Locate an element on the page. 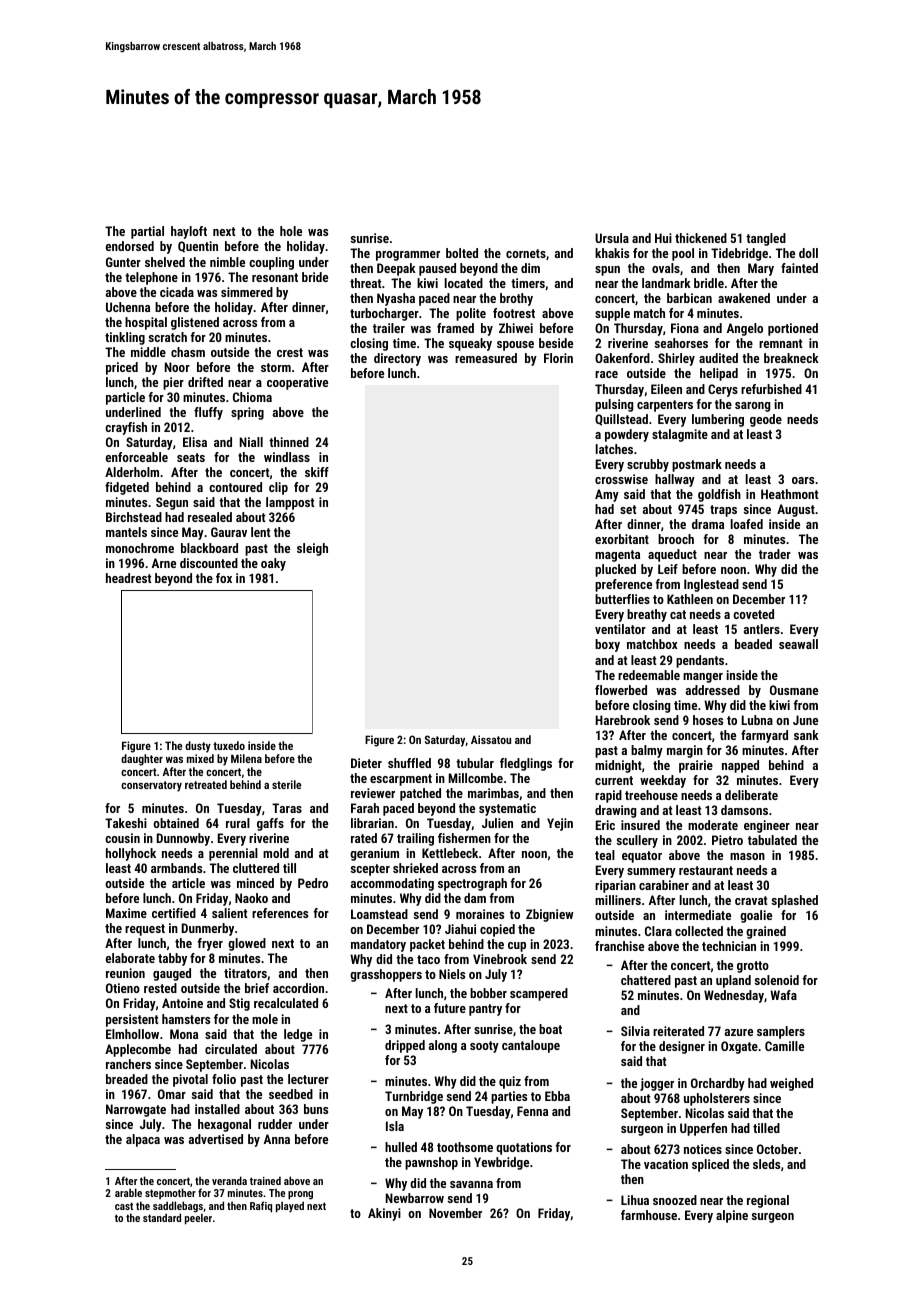 The height and width of the image is (1308, 924). oars is located at coordinates (803, 480).
